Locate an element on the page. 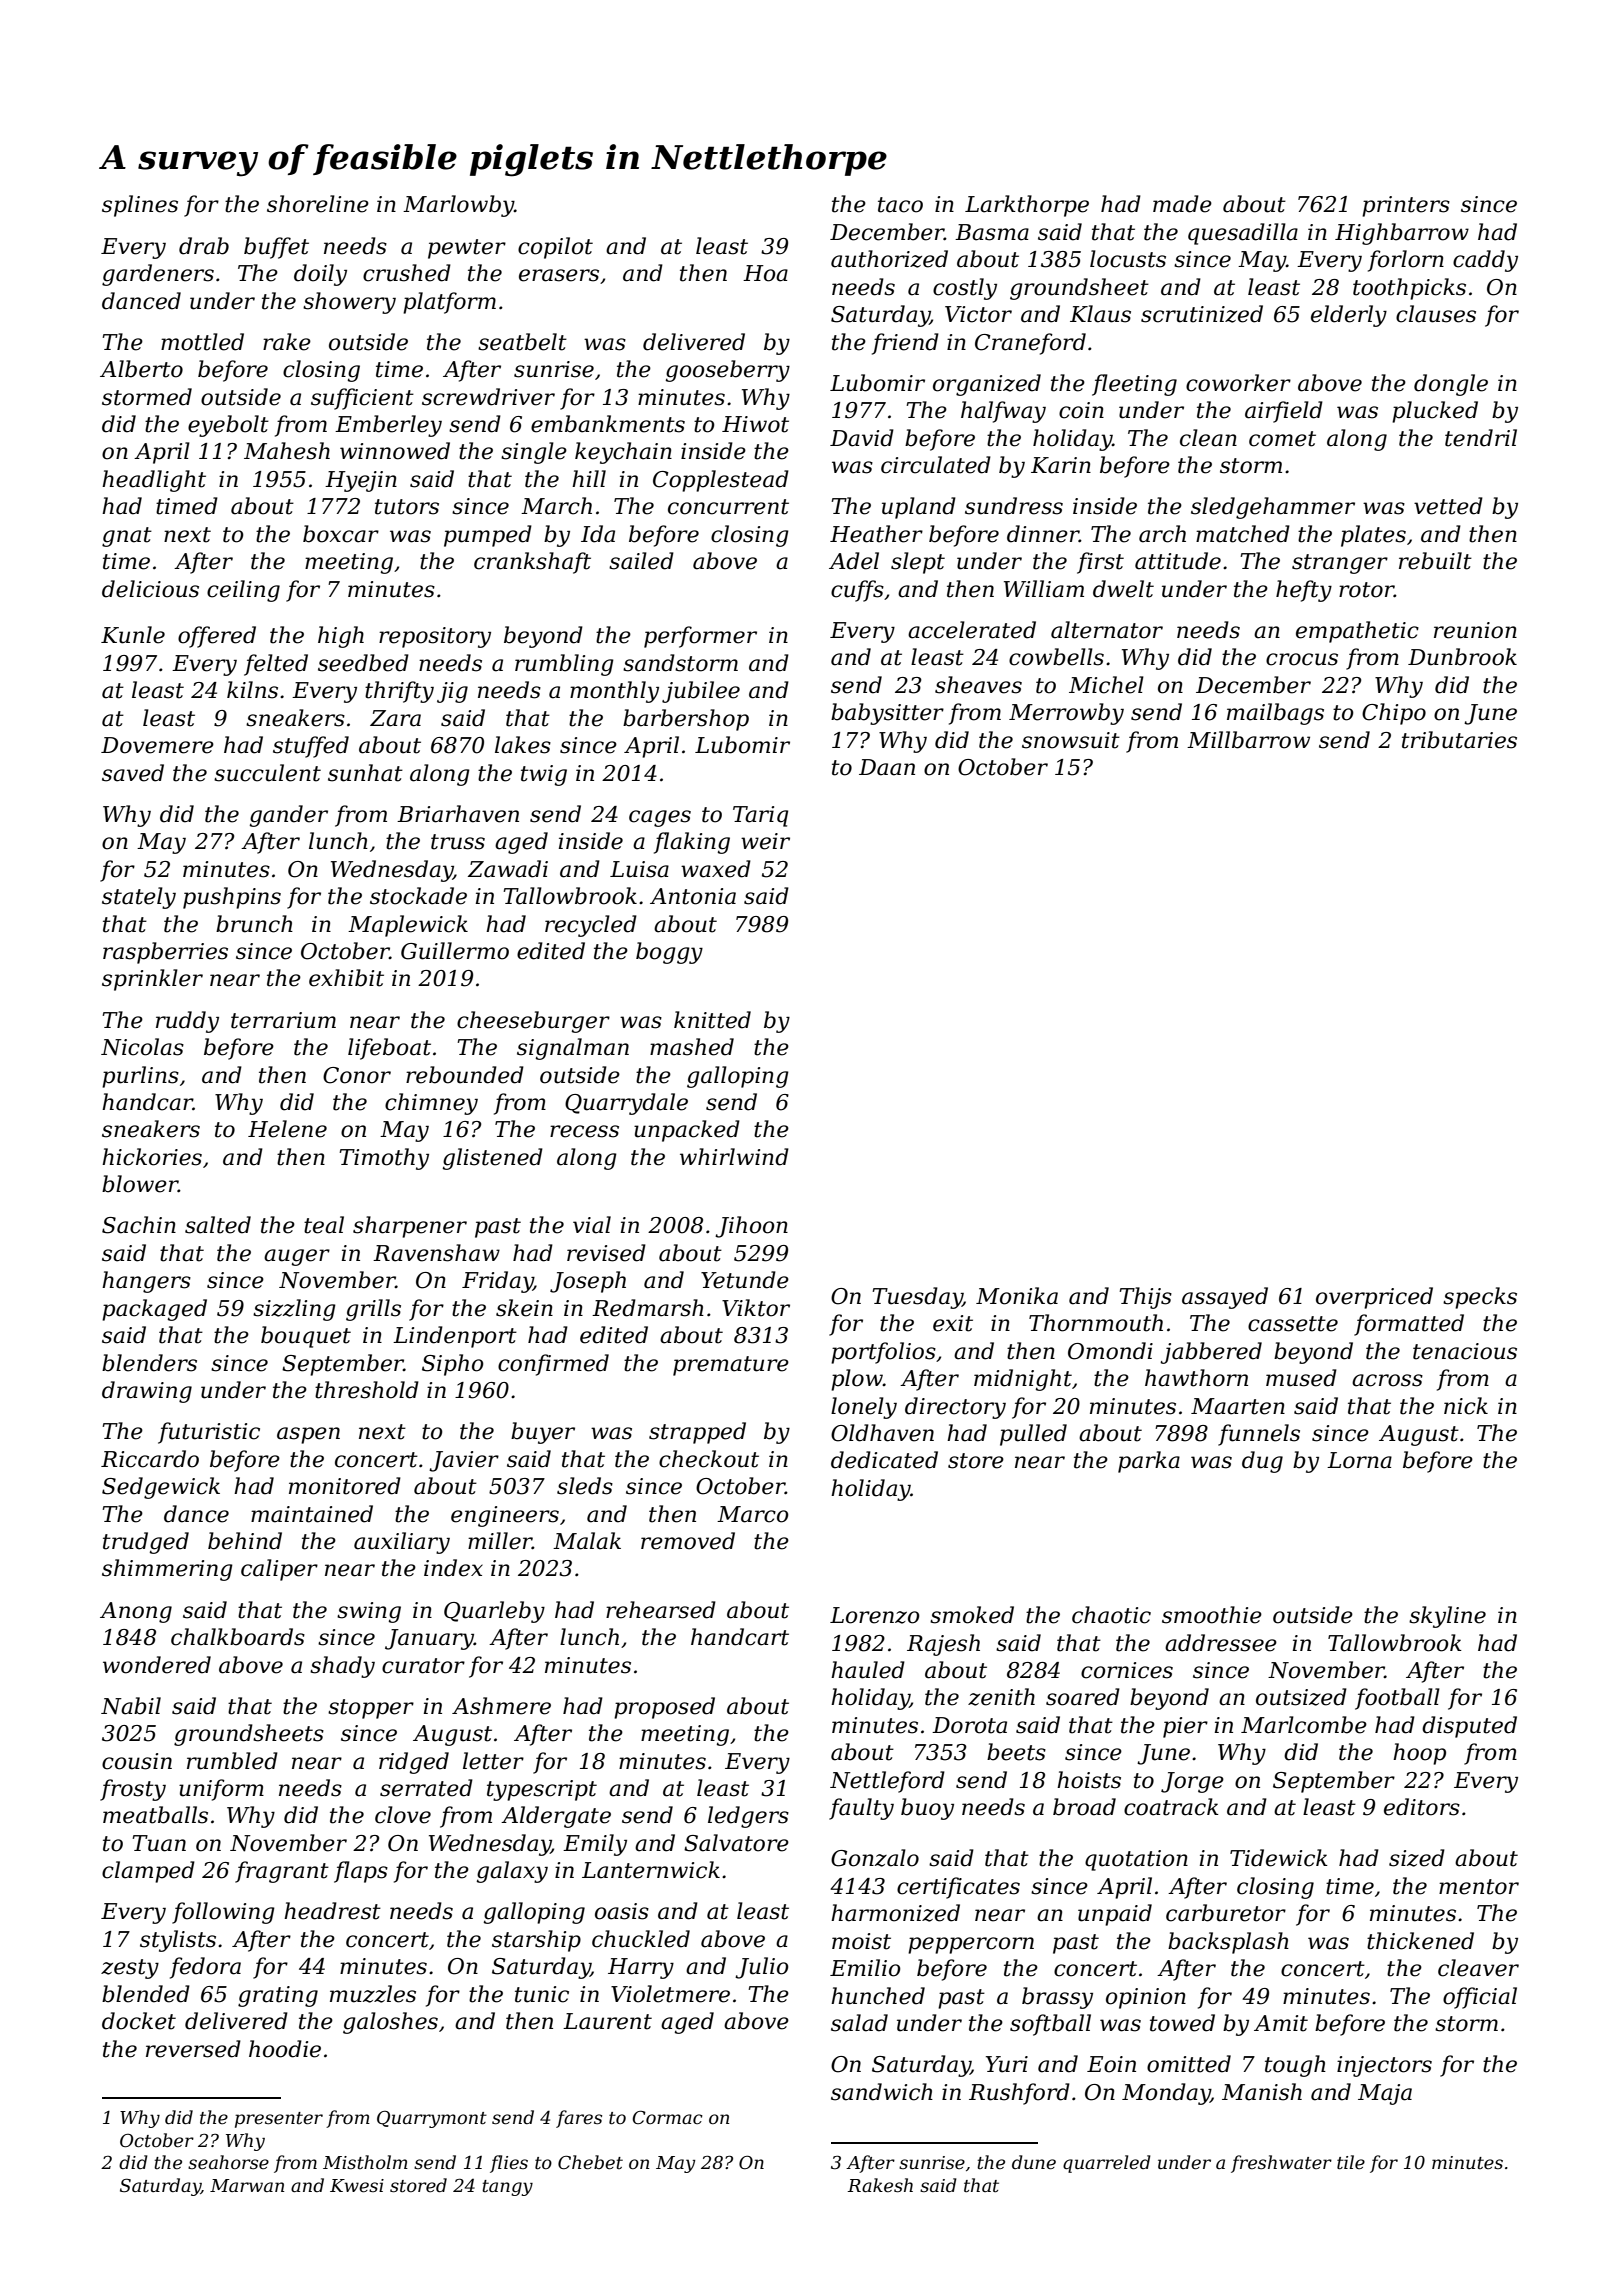 This page has width=1620, height=2292. galoshes is located at coordinates (390, 2023).
